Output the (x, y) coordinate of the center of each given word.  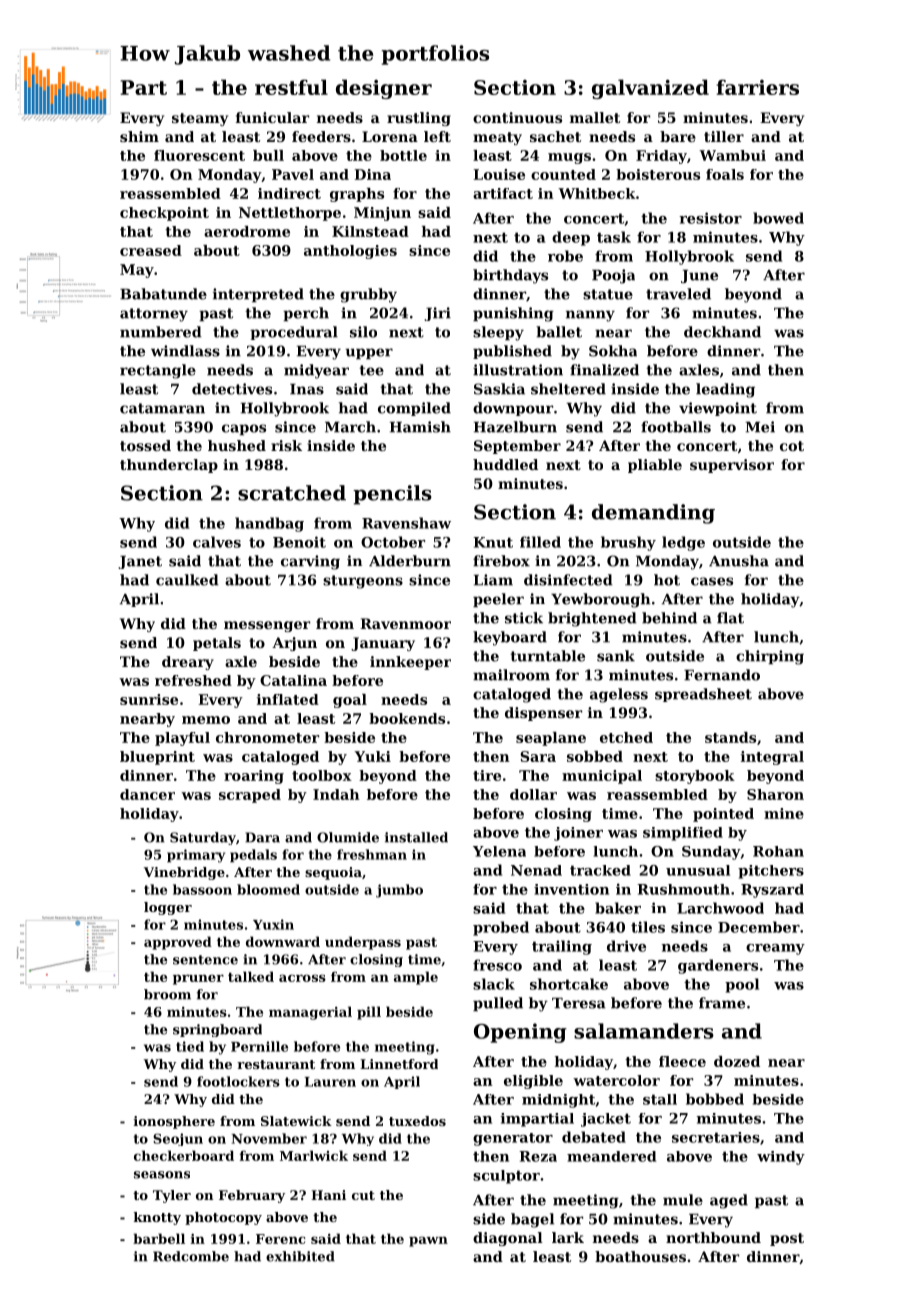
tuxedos (417, 1121)
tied (190, 1046)
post (787, 1239)
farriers (758, 87)
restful (291, 87)
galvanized (650, 89)
